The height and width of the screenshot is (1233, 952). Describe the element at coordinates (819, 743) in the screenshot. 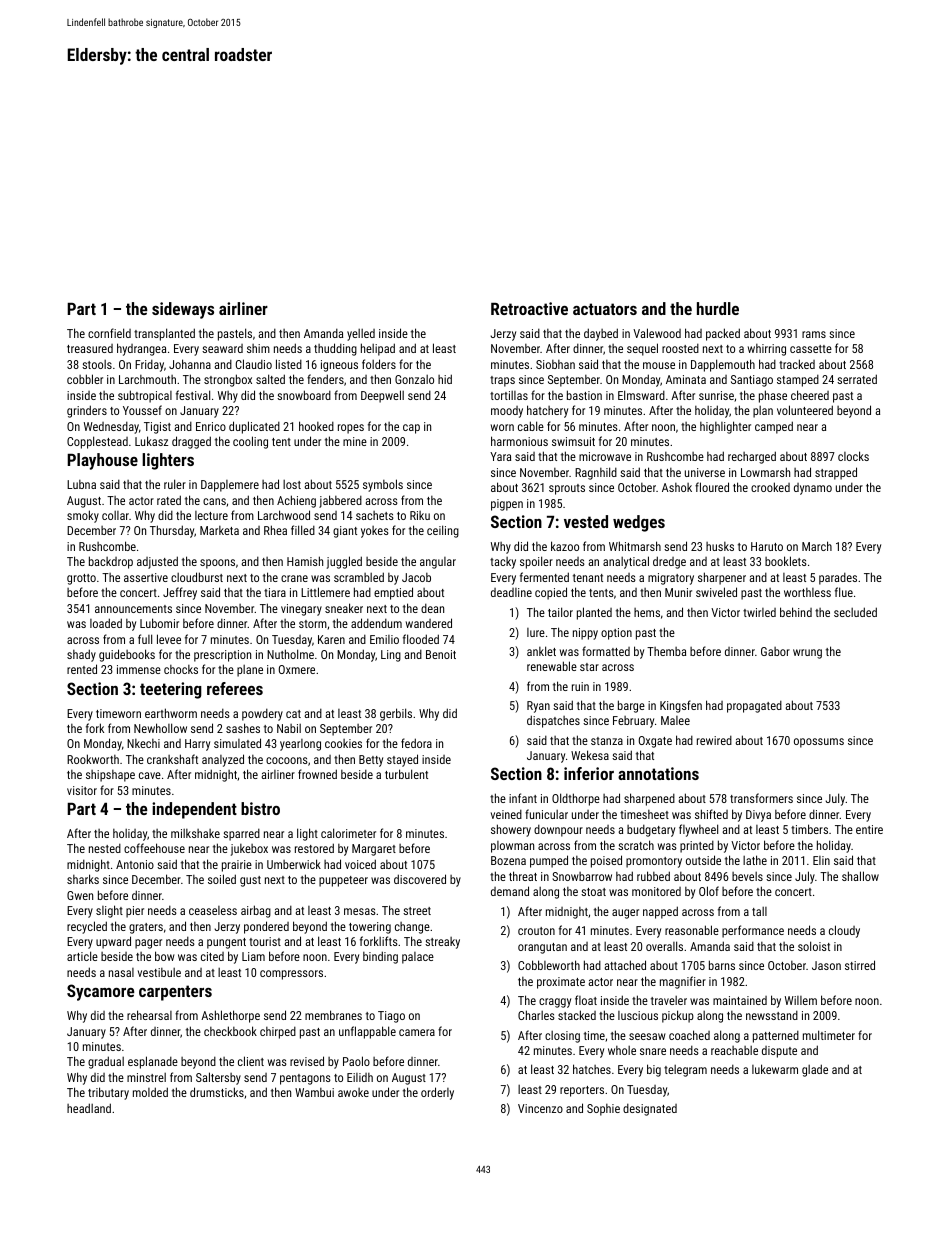

I see `opossums` at that location.
